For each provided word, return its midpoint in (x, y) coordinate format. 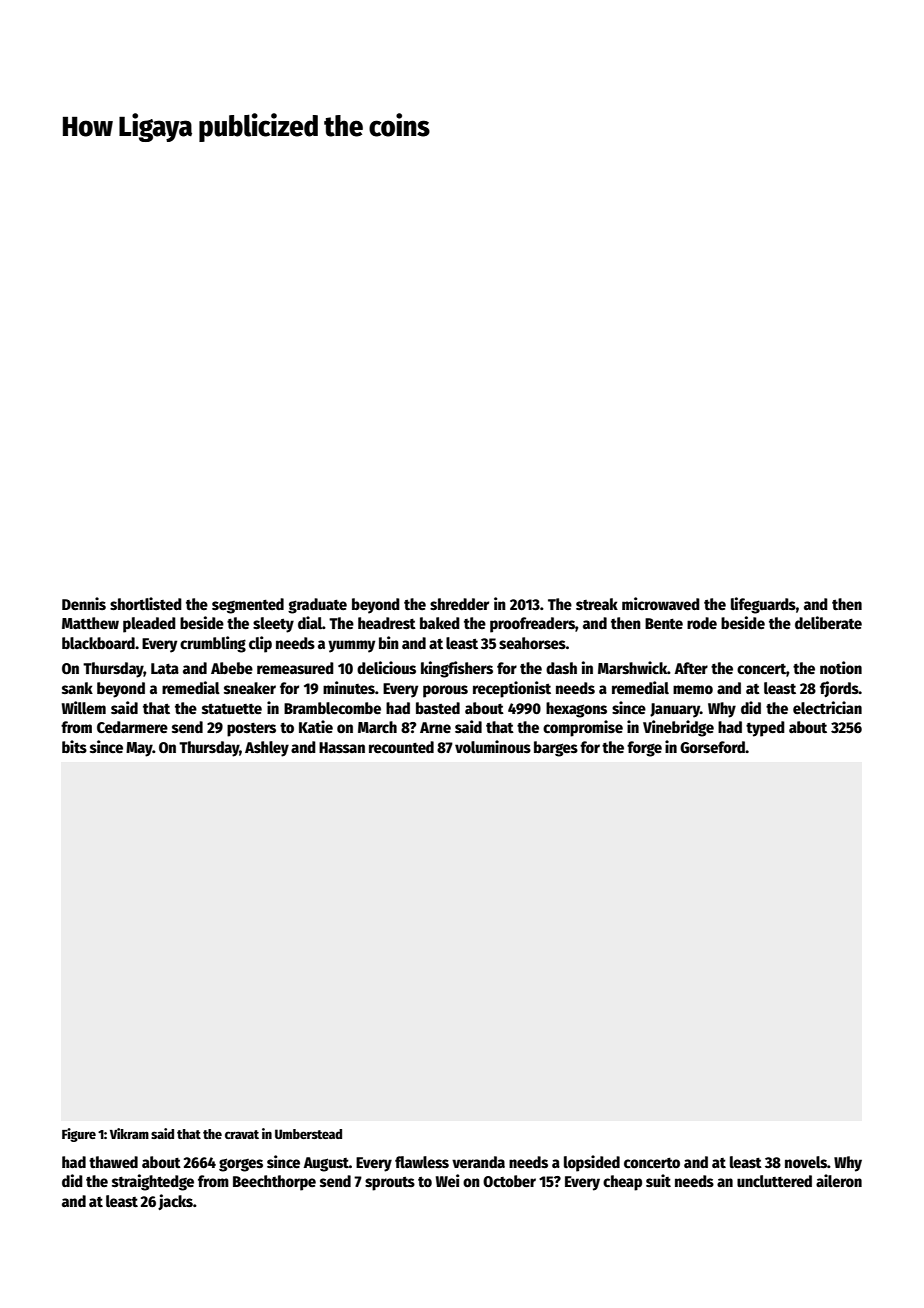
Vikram (129, 1133)
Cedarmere (132, 727)
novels (806, 1162)
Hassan (342, 747)
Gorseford (712, 747)
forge (644, 749)
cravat (242, 1134)
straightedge (153, 1182)
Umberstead (308, 1134)
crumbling (213, 644)
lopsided (592, 1163)
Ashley (267, 749)
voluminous (493, 747)
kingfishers (457, 669)
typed (765, 729)
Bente (664, 623)
